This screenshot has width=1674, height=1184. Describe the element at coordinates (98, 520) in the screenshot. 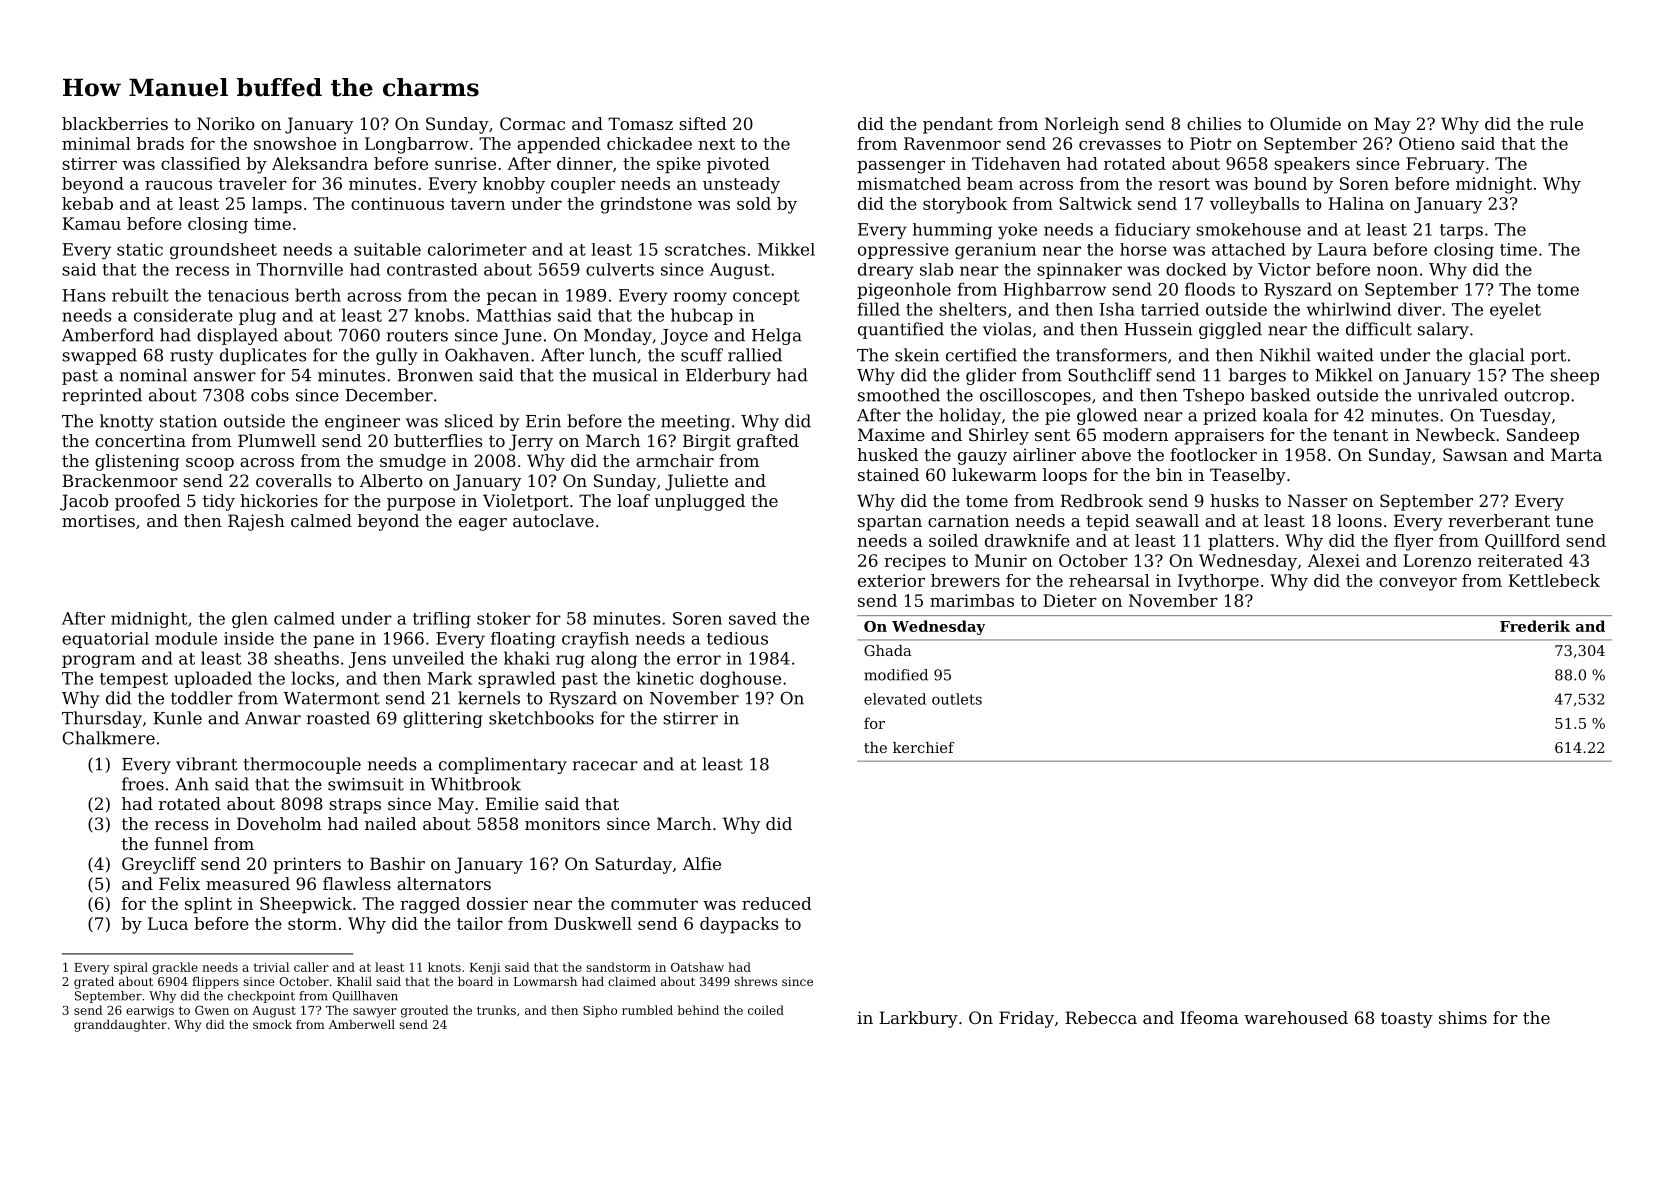

I see `mortises` at that location.
